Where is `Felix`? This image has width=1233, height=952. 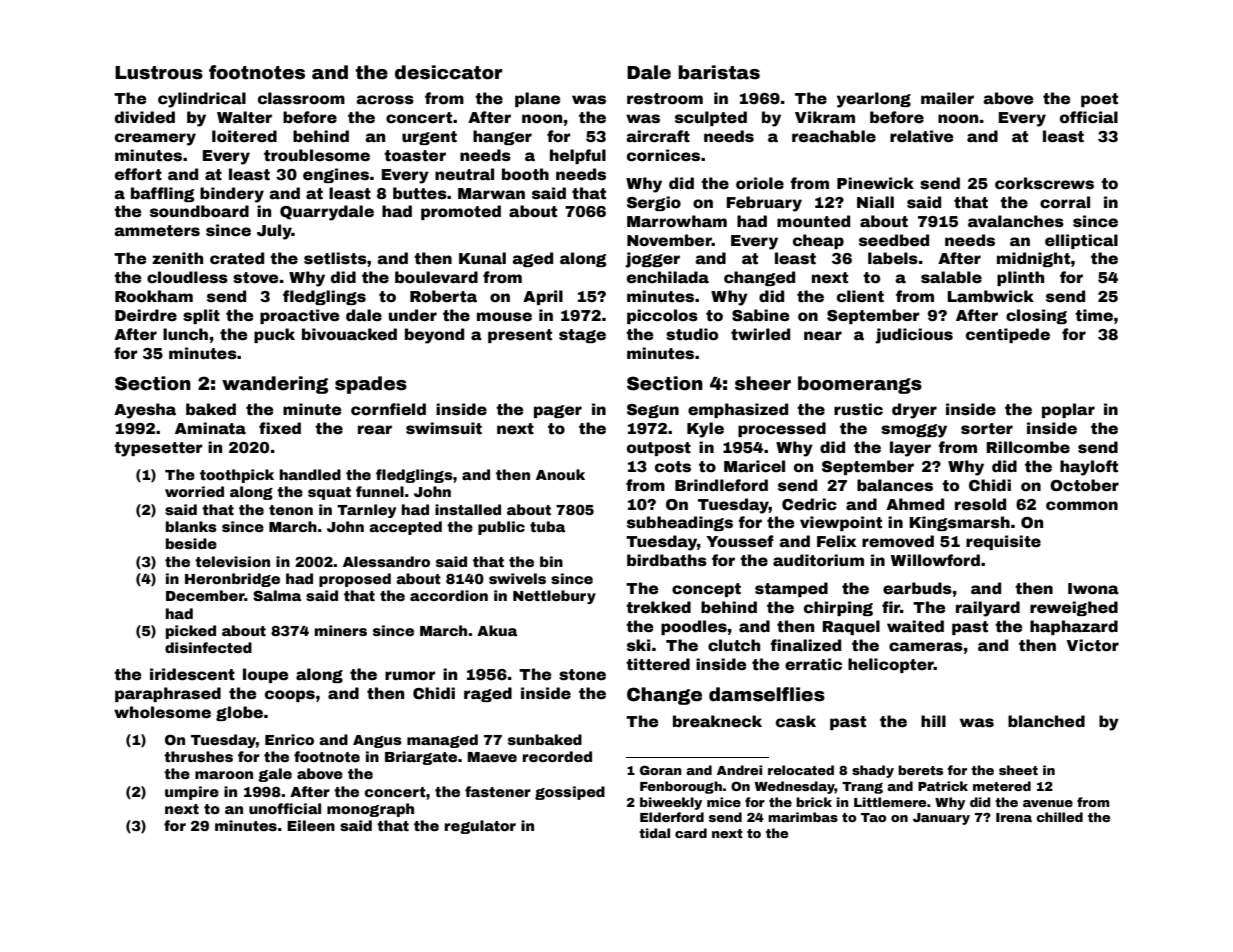 Felix is located at coordinates (836, 541).
